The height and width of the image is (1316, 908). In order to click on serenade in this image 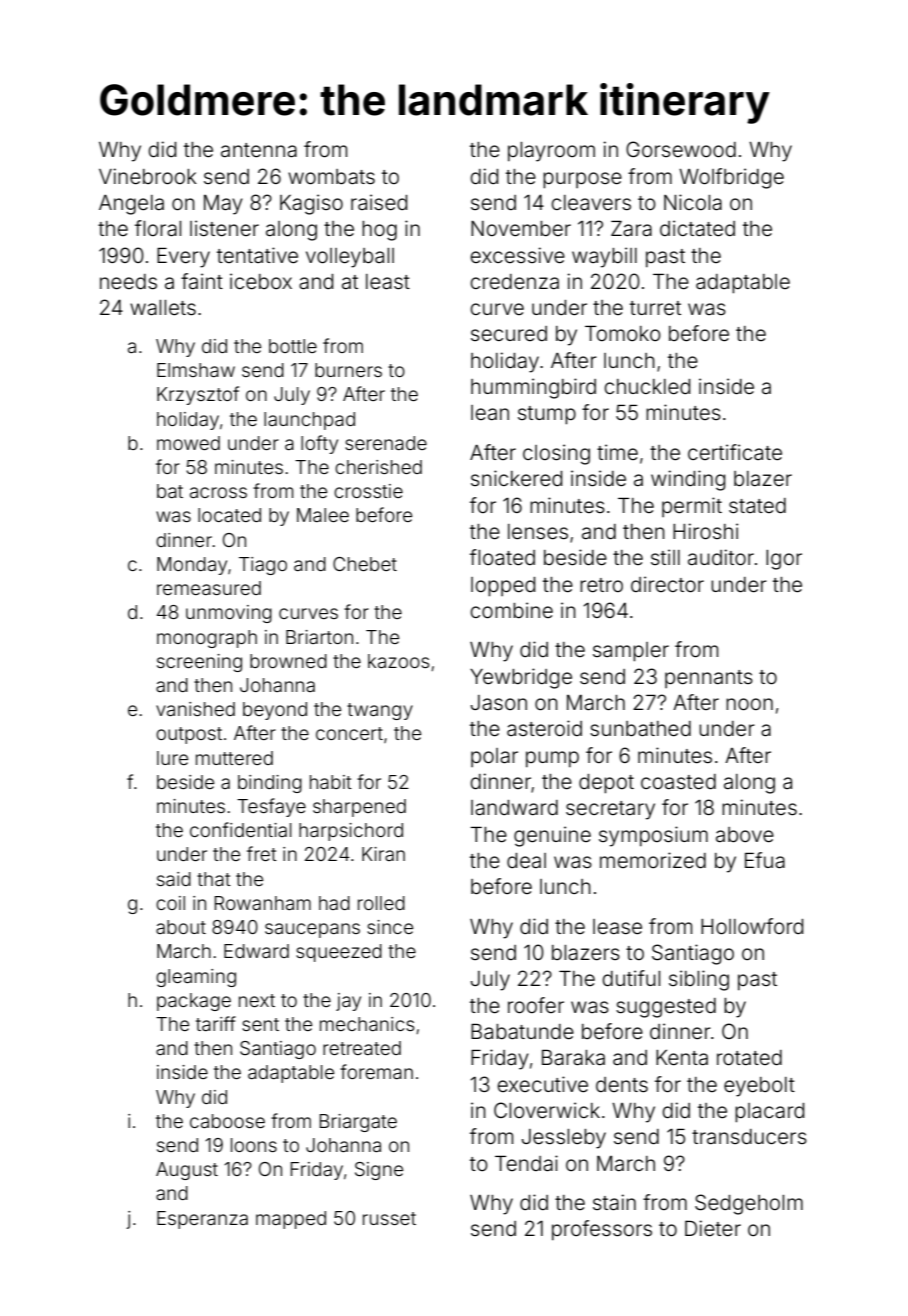, I will do `click(386, 443)`.
